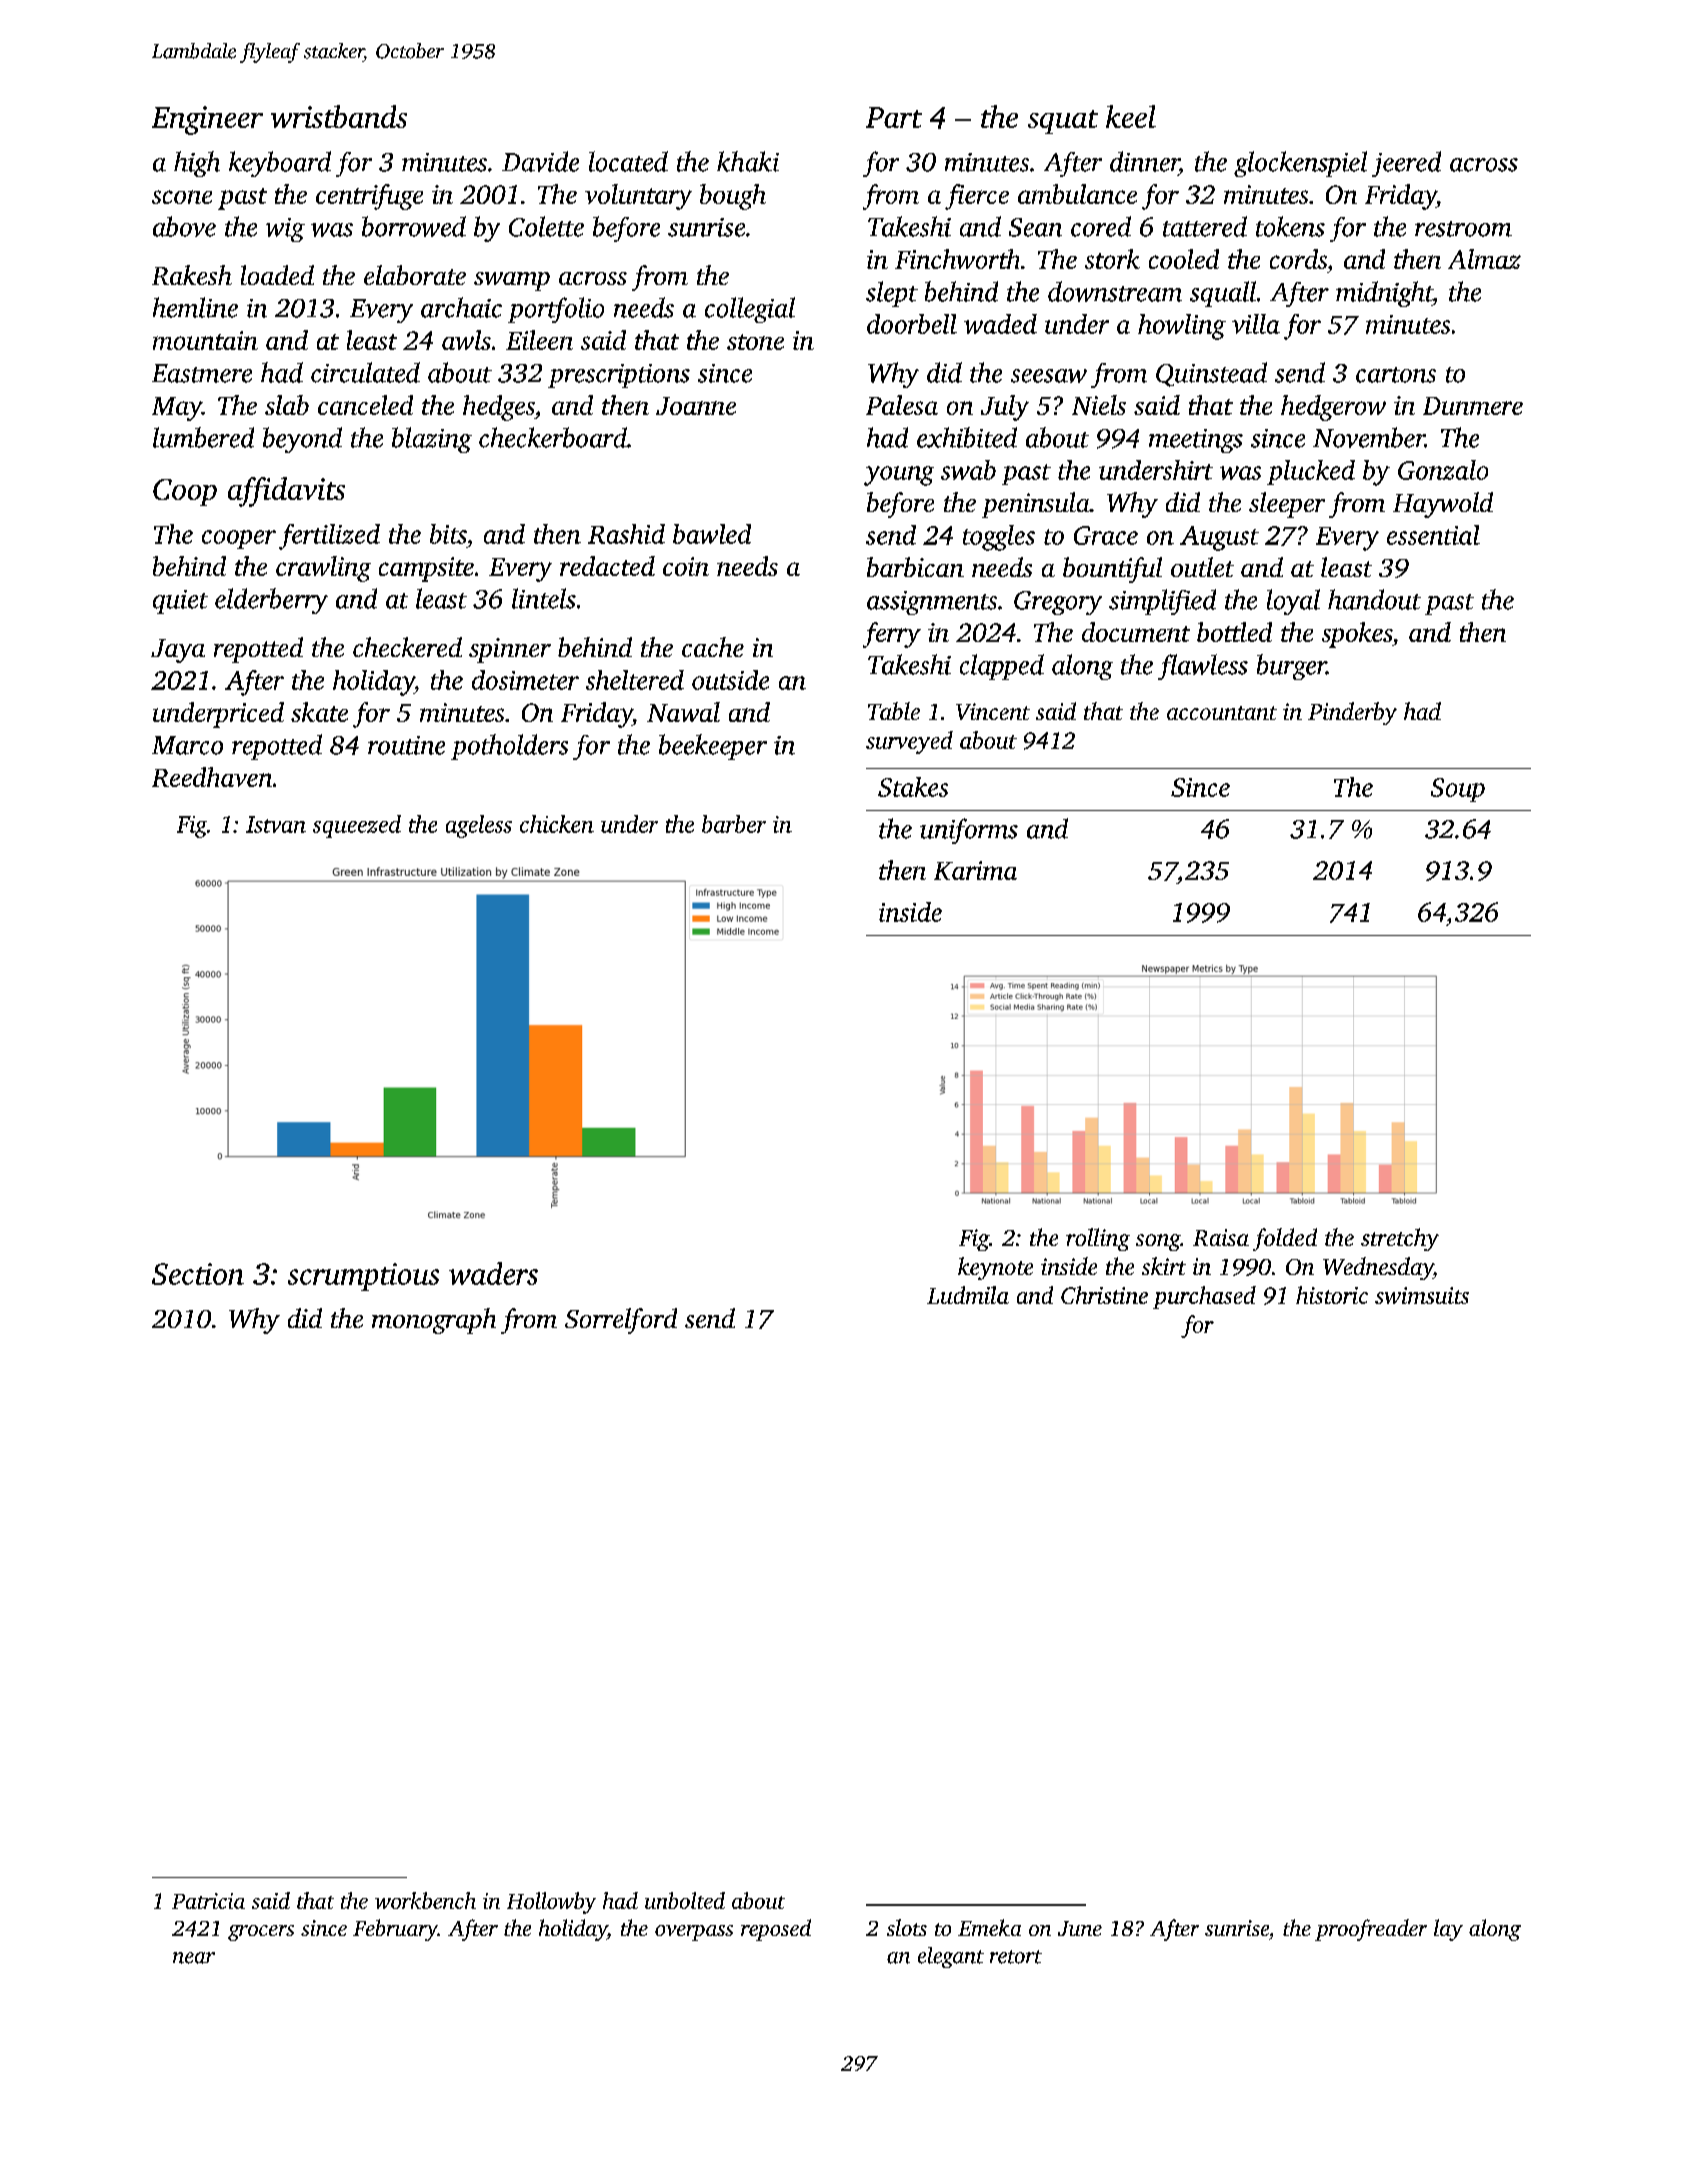  I want to click on doorbell, so click(912, 324).
